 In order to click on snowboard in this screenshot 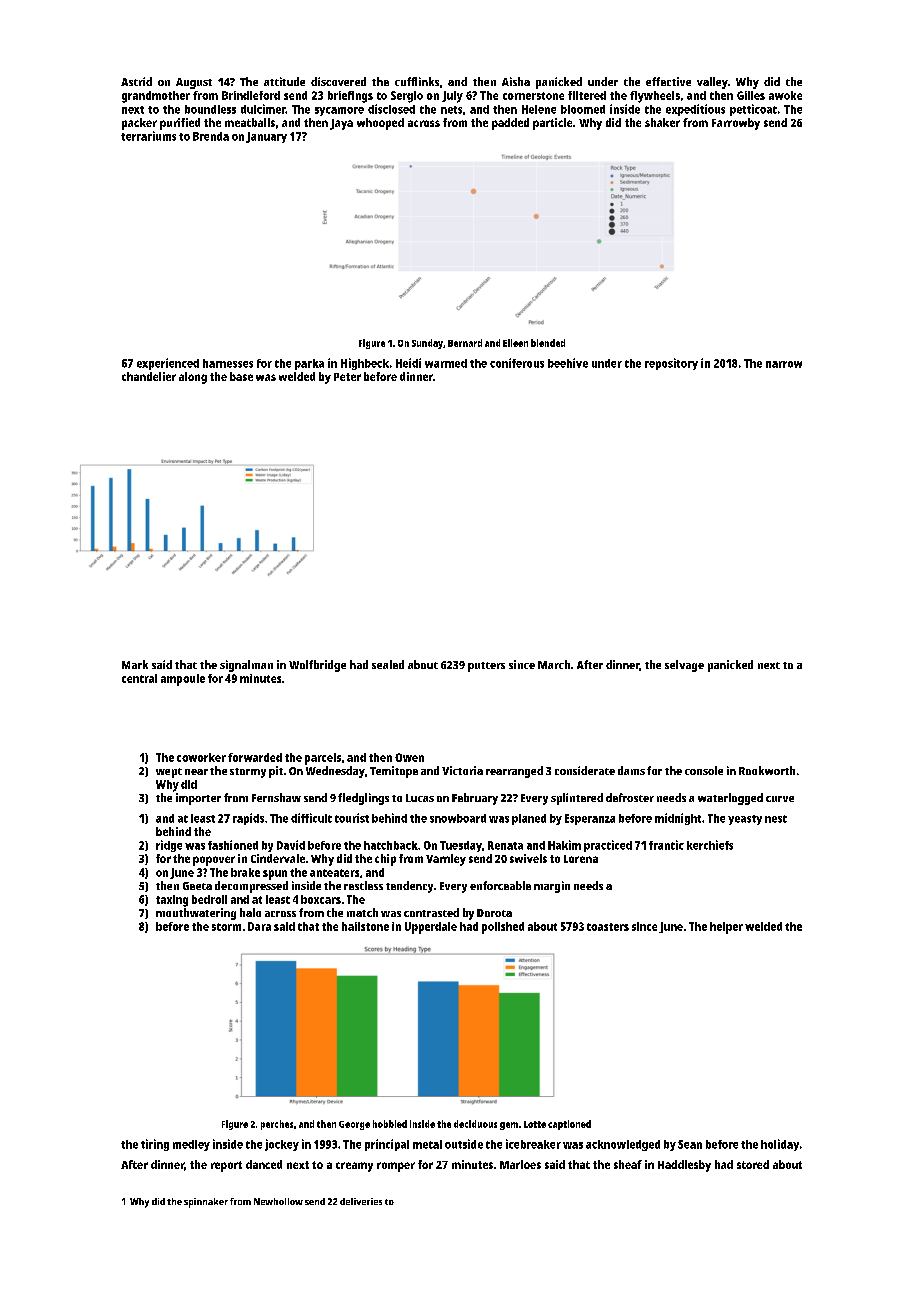, I will do `click(458, 818)`.
